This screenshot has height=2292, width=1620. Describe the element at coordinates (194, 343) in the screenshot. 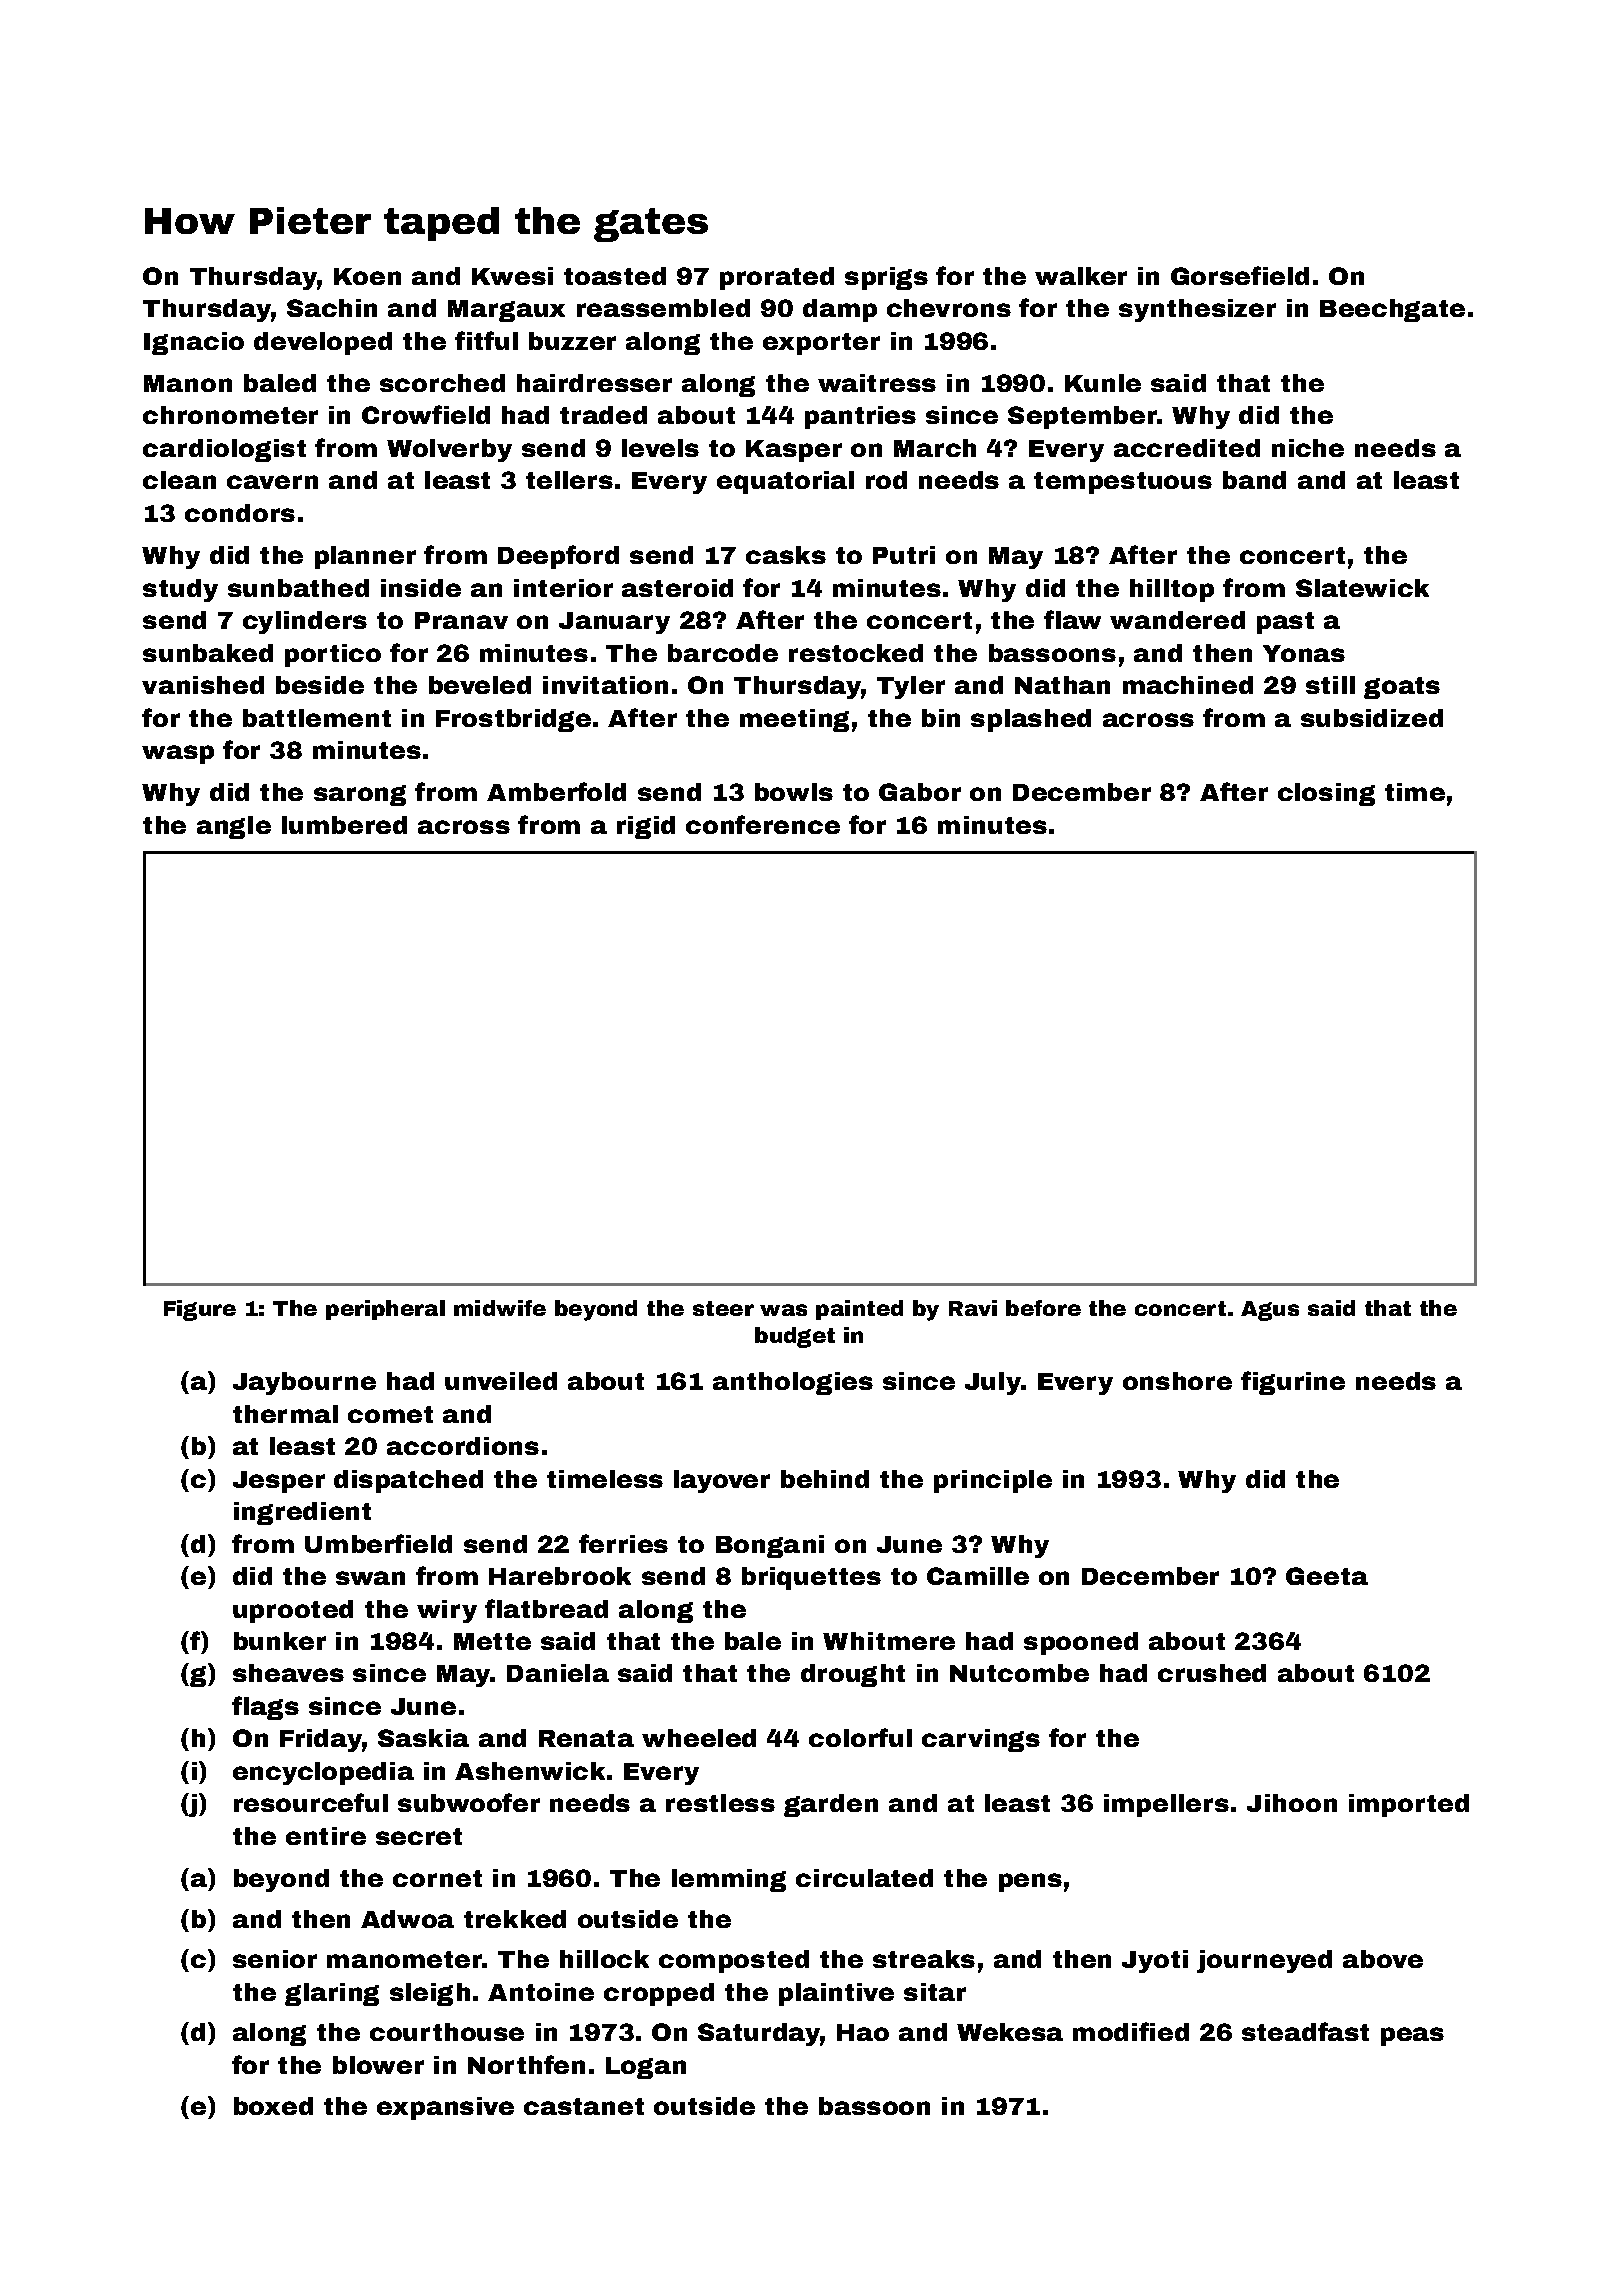

I see `Ignacio` at that location.
